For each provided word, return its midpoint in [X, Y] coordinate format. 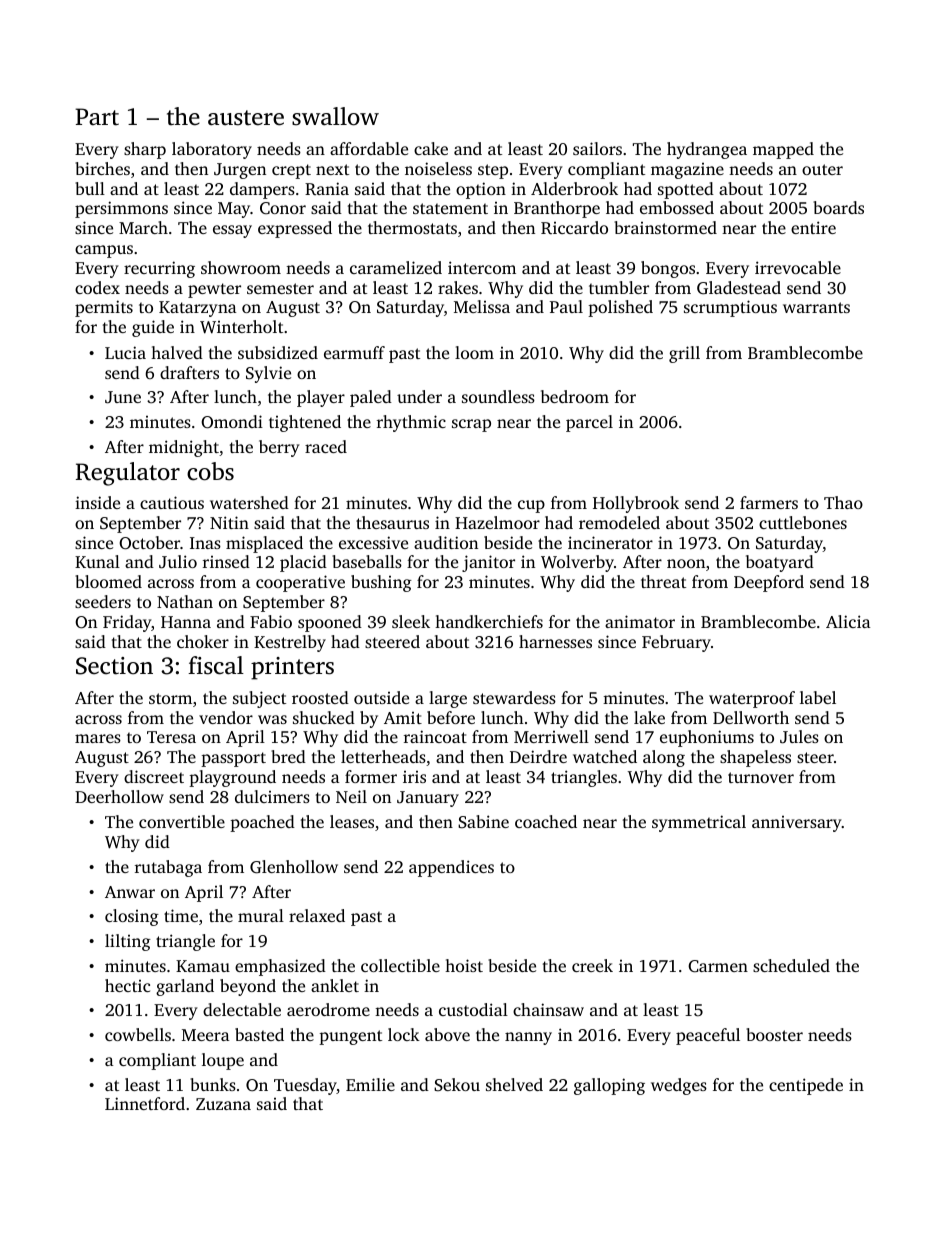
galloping [609, 1086]
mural [261, 915]
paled [371, 398]
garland [185, 987]
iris [414, 777]
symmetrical [699, 823]
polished [620, 308]
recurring [159, 269]
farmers [769, 502]
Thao [843, 502]
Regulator [128, 474]
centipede [806, 1086]
